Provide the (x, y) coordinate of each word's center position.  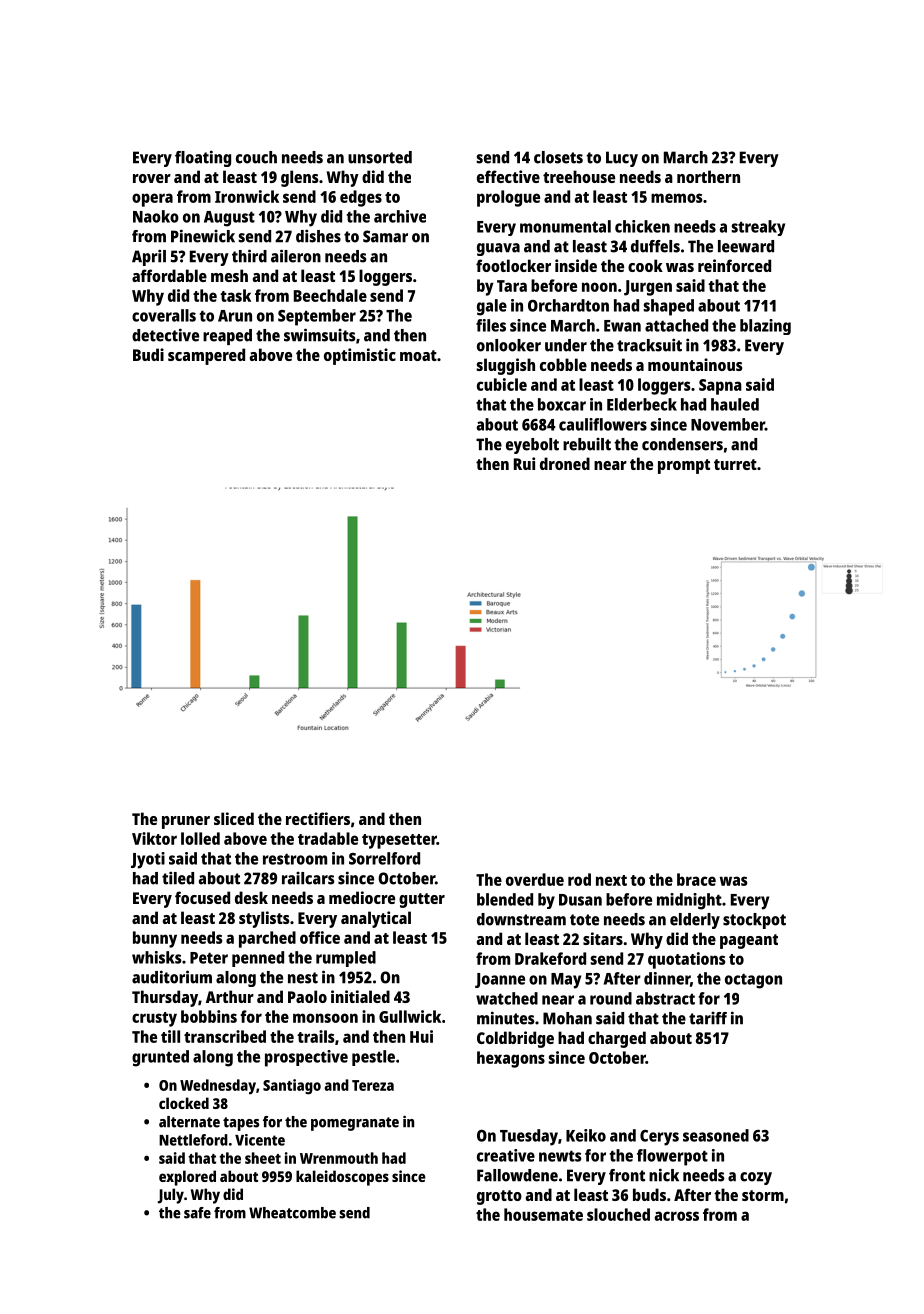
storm (763, 1195)
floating (203, 158)
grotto (499, 1197)
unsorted (380, 157)
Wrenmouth (339, 1158)
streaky (758, 228)
